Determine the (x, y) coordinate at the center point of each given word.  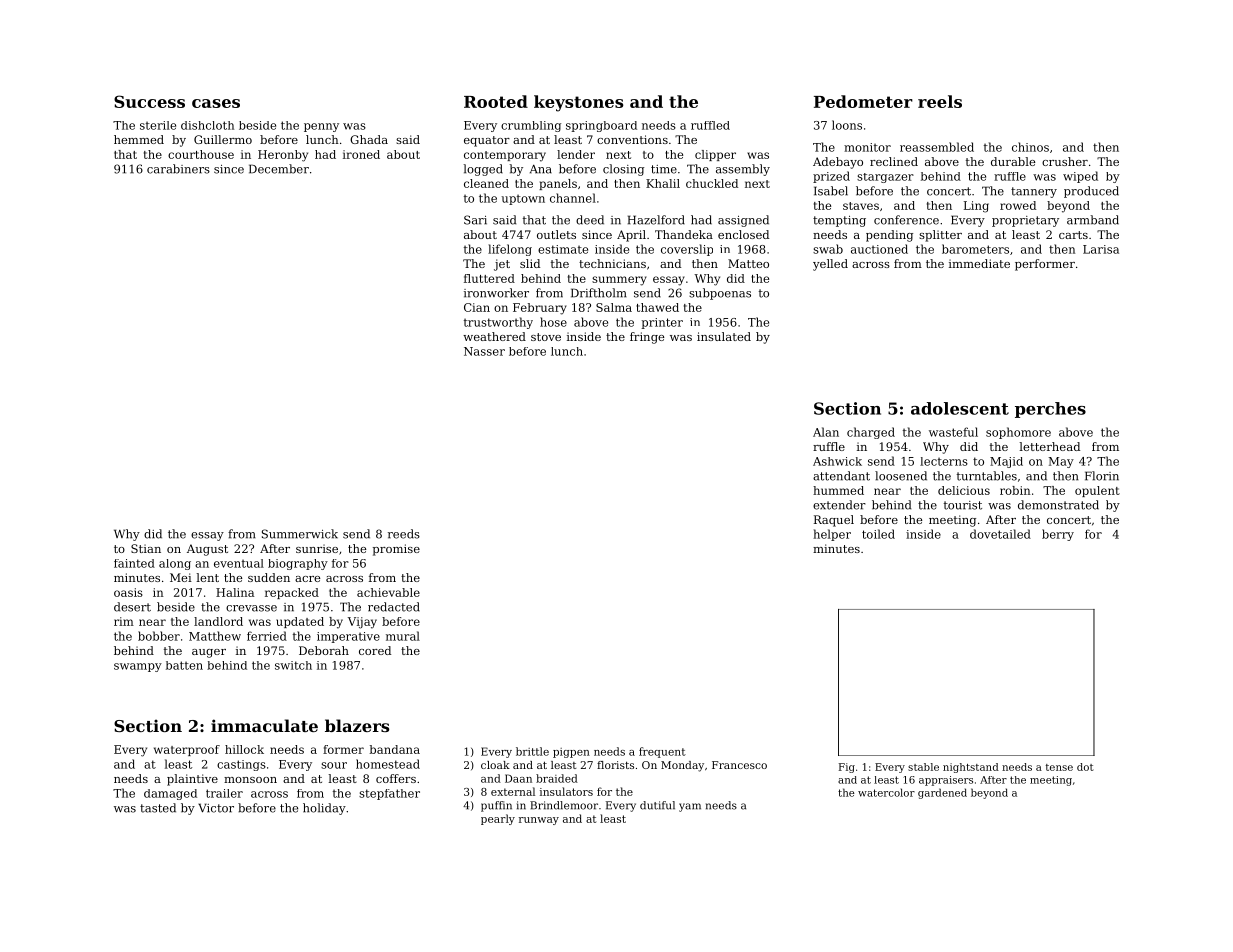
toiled (878, 534)
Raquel (834, 521)
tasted (158, 808)
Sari (475, 220)
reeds (404, 534)
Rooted (496, 101)
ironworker (496, 293)
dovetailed (1000, 534)
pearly (498, 819)
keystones (578, 103)
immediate (979, 263)
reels (940, 101)
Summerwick (300, 534)
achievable (388, 592)
